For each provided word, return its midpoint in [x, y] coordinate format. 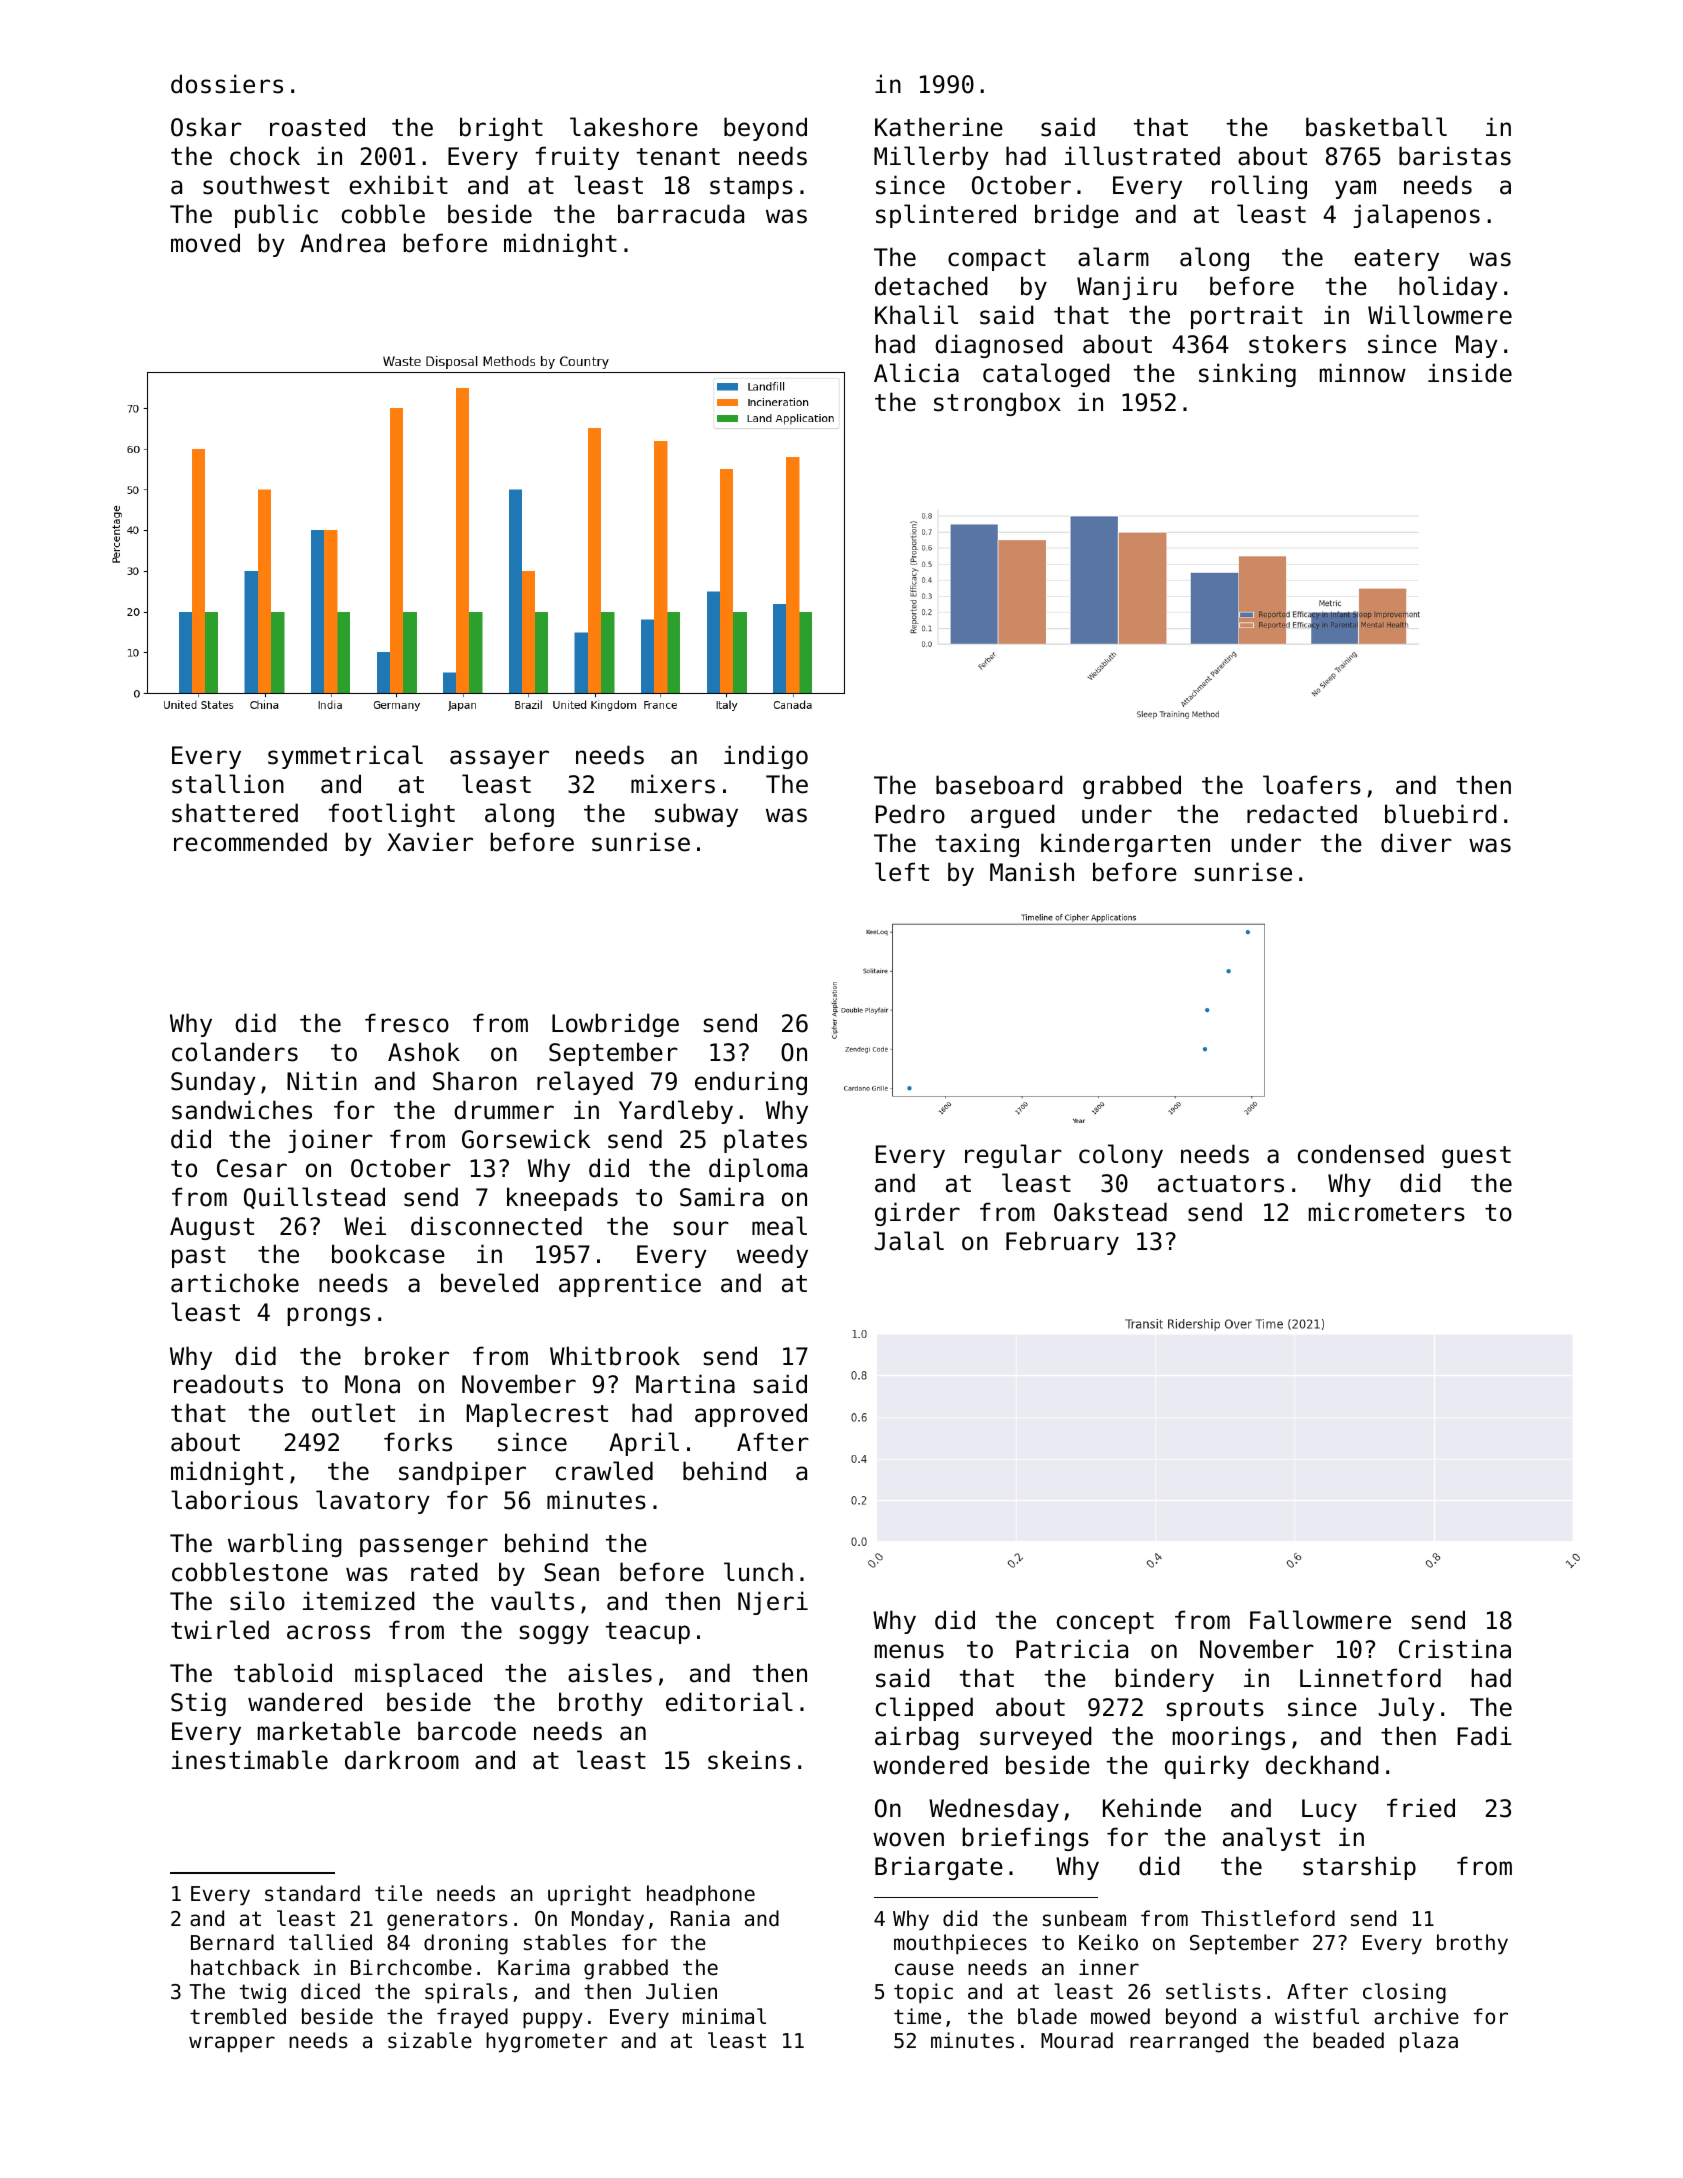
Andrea [342, 243]
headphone [701, 1895]
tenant [678, 157]
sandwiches [242, 1110]
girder [917, 1214]
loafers [1312, 785]
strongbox [997, 404]
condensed [1361, 1154]
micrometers [1387, 1212]
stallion [228, 784]
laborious [234, 1500]
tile [398, 1893]
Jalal [909, 1241]
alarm [1113, 257]
